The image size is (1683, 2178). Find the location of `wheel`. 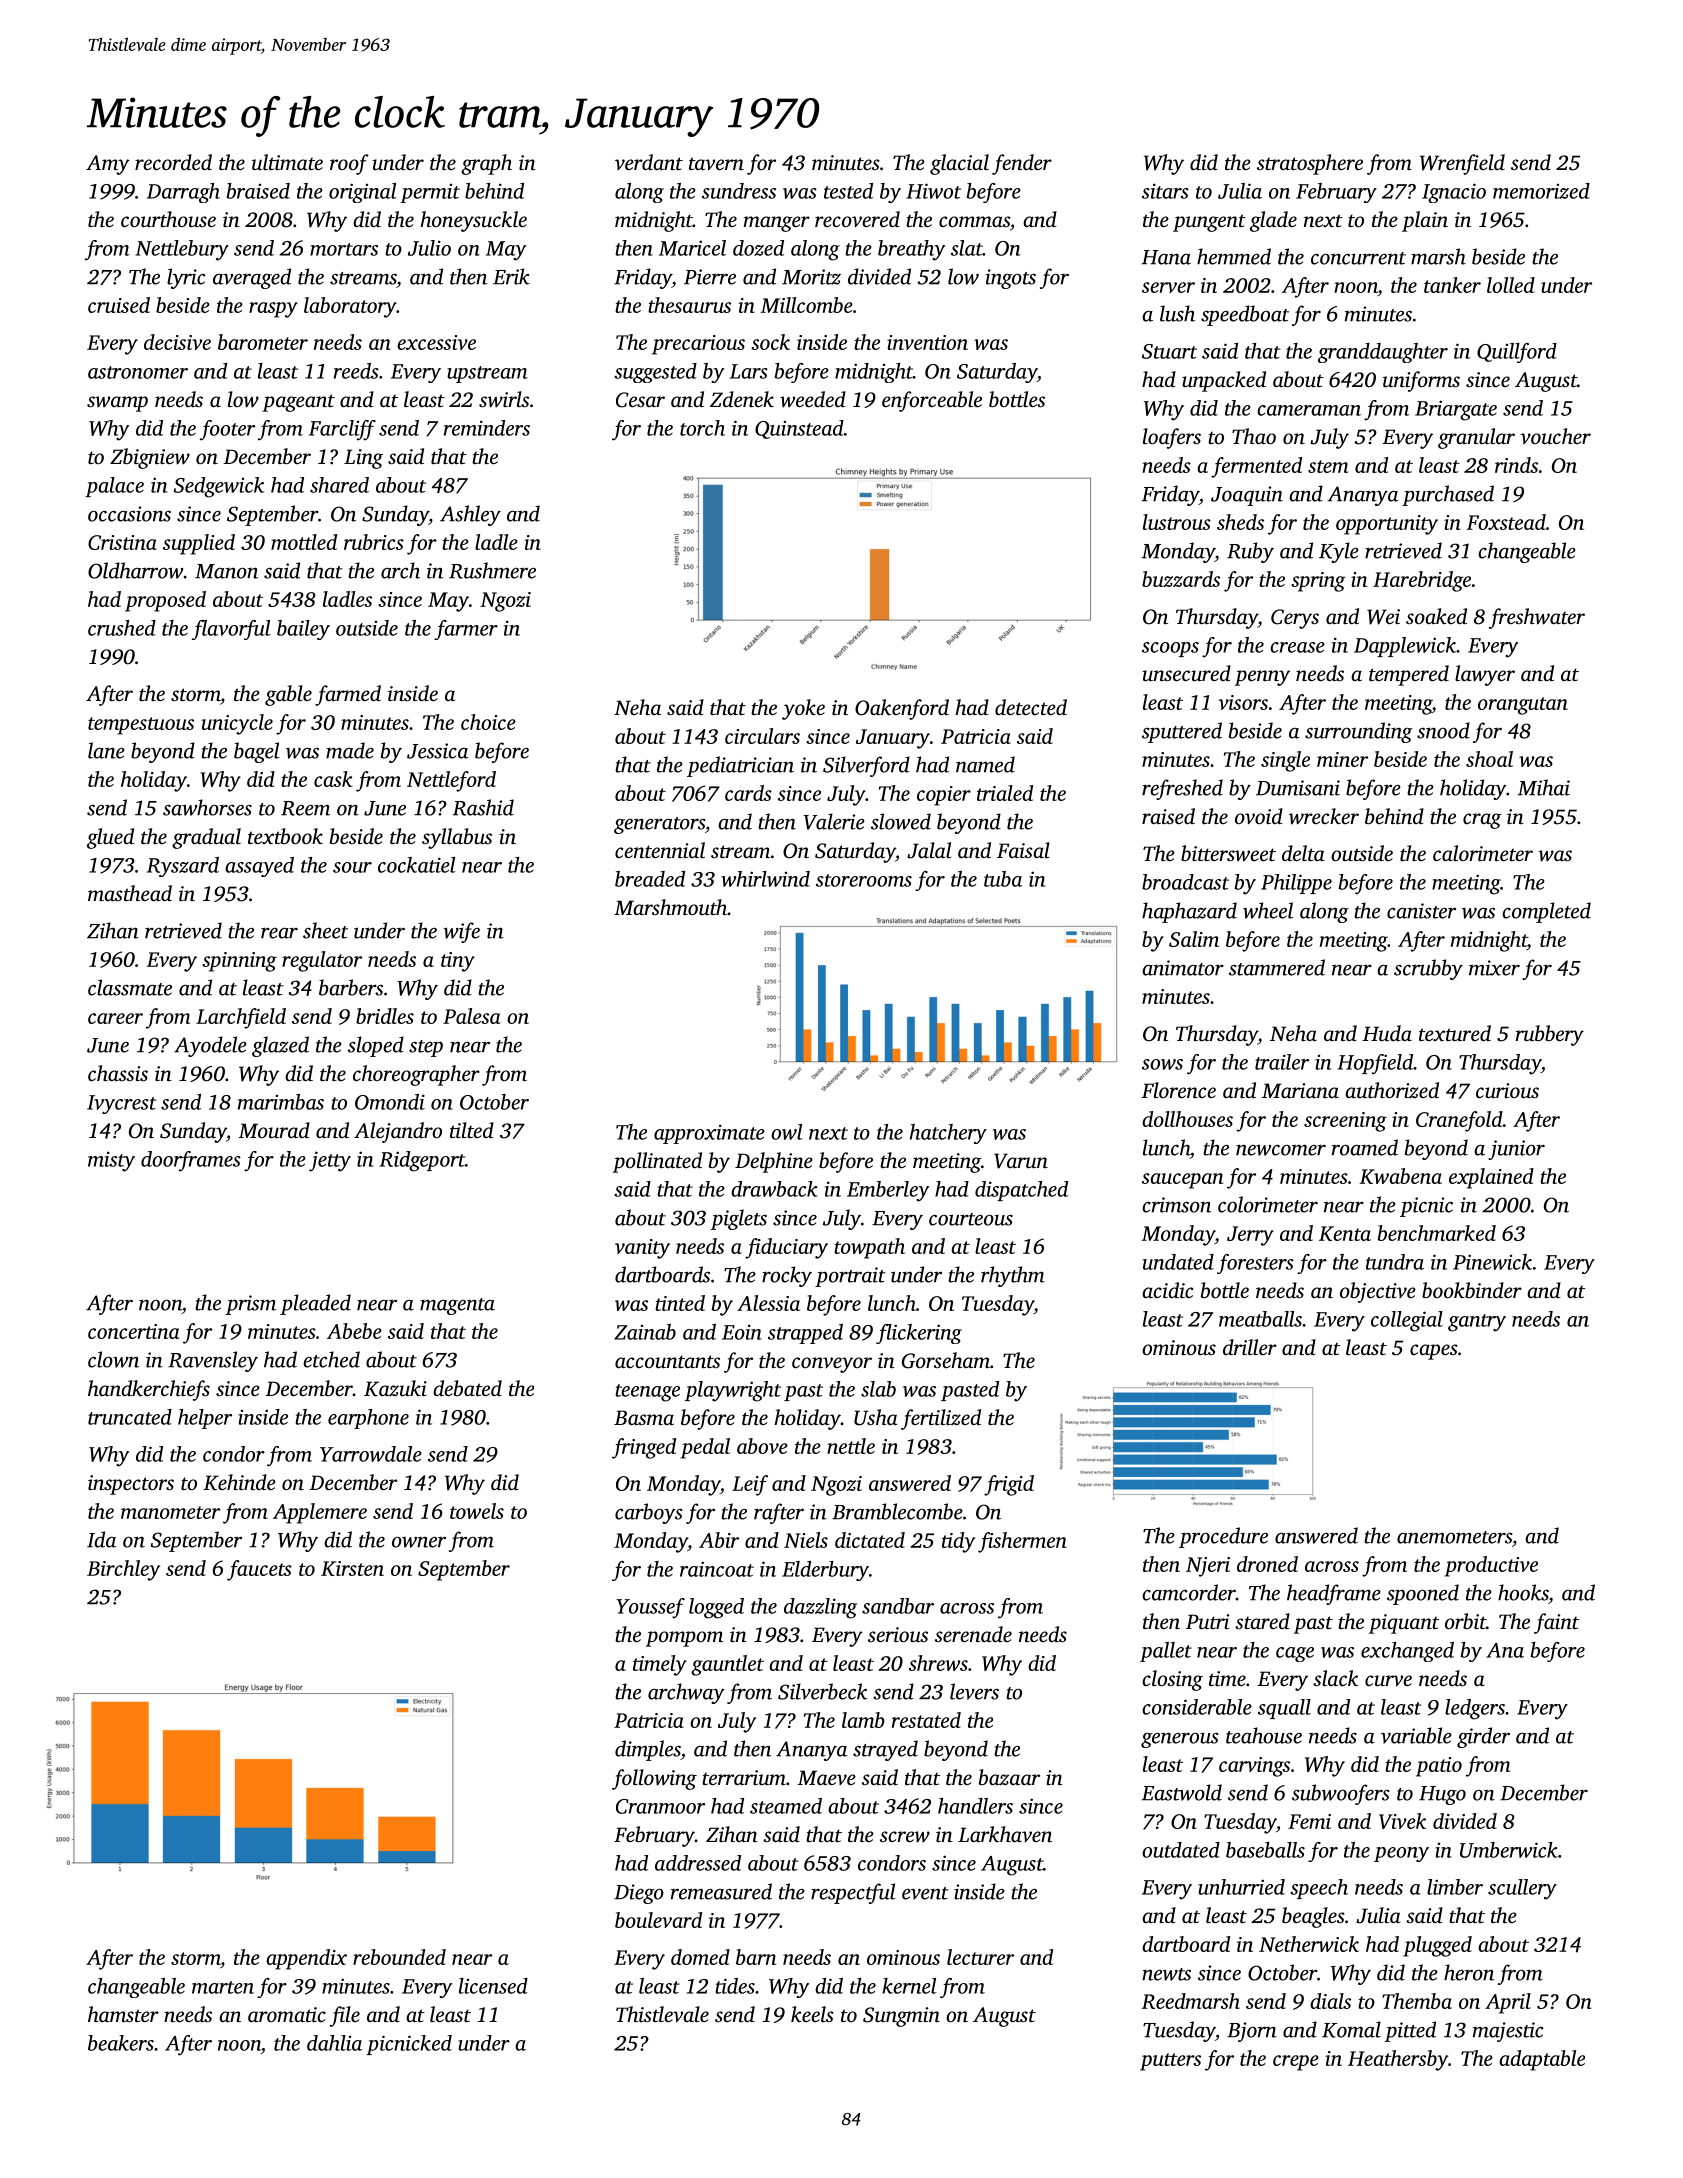

wheel is located at coordinates (1268, 910).
